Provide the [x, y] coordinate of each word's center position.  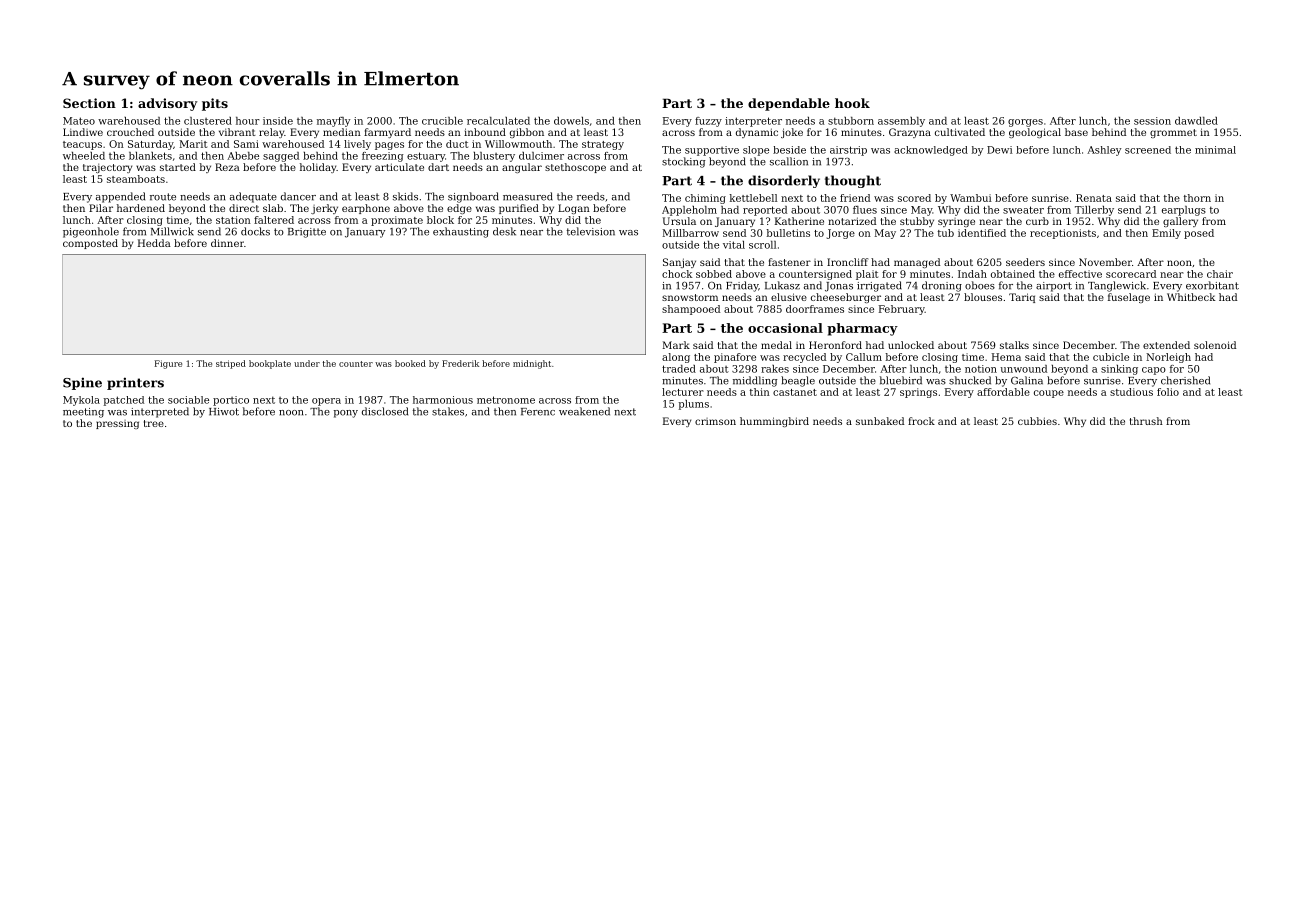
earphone [366, 209]
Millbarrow [690, 233]
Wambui [971, 198]
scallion [789, 161]
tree [154, 423]
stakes [448, 411]
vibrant [237, 132]
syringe [956, 222]
